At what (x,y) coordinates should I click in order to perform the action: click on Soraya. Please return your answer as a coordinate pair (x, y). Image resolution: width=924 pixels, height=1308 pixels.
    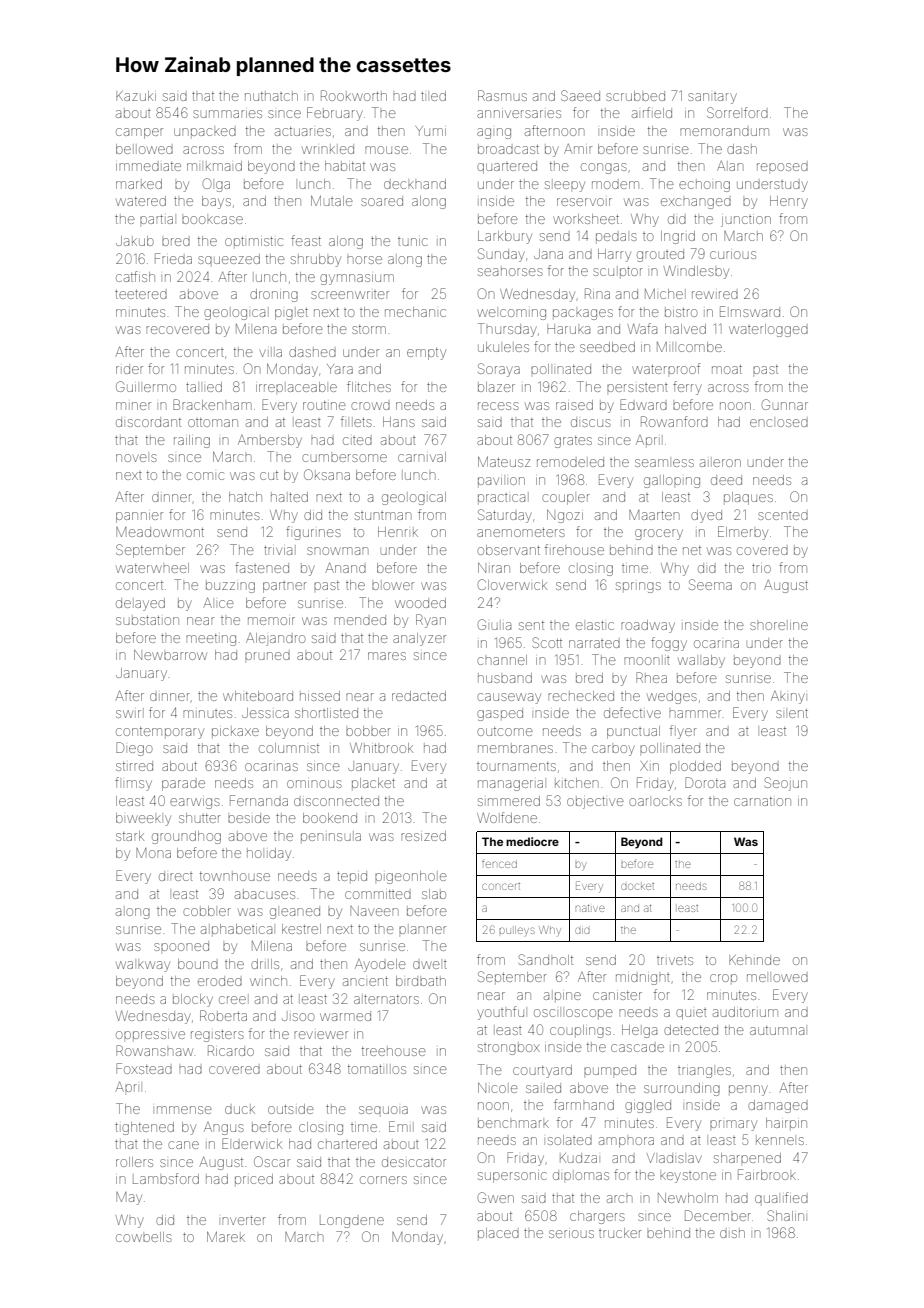
    Looking at the image, I should click on (499, 370).
